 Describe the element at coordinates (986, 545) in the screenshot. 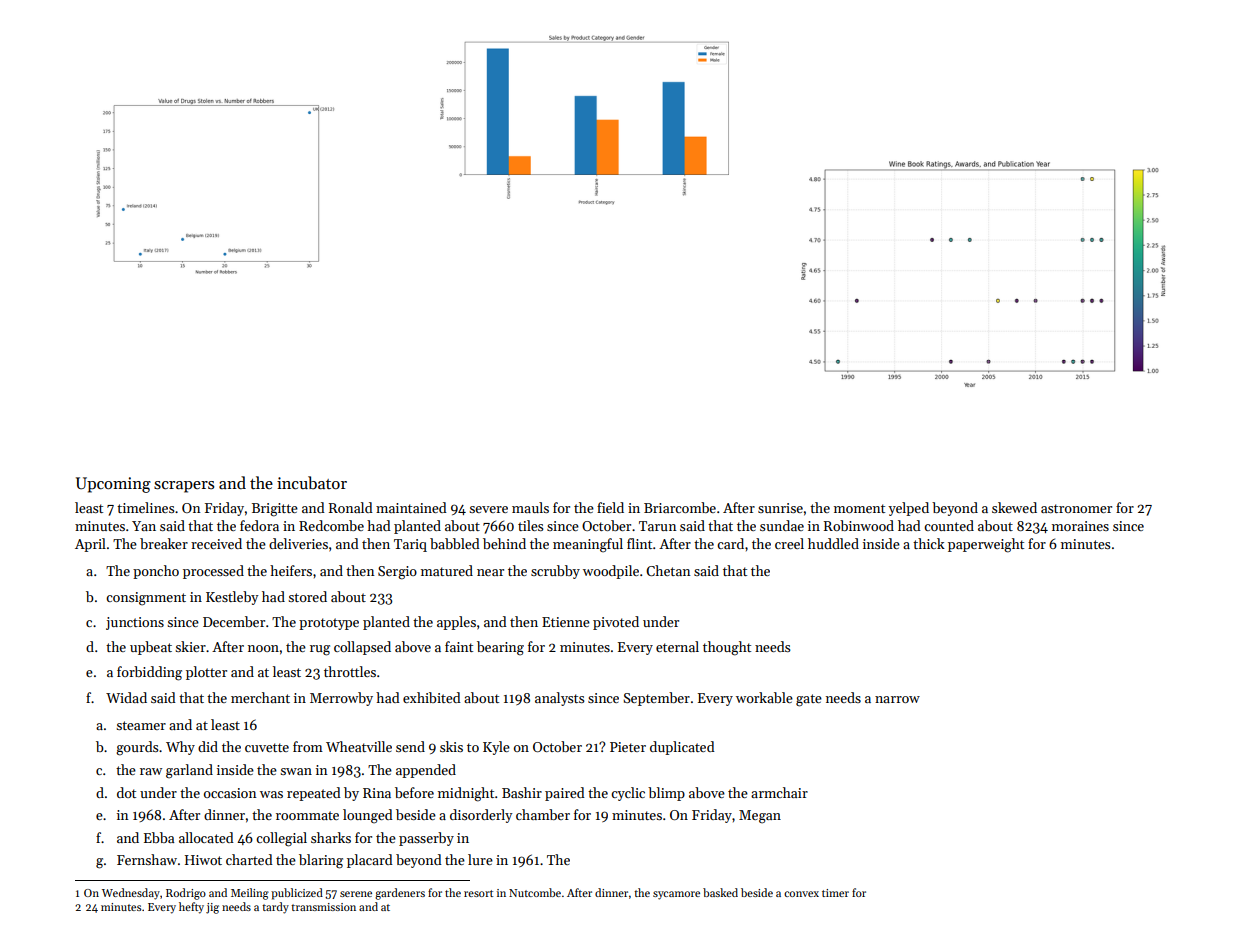

I see `paperweight` at that location.
